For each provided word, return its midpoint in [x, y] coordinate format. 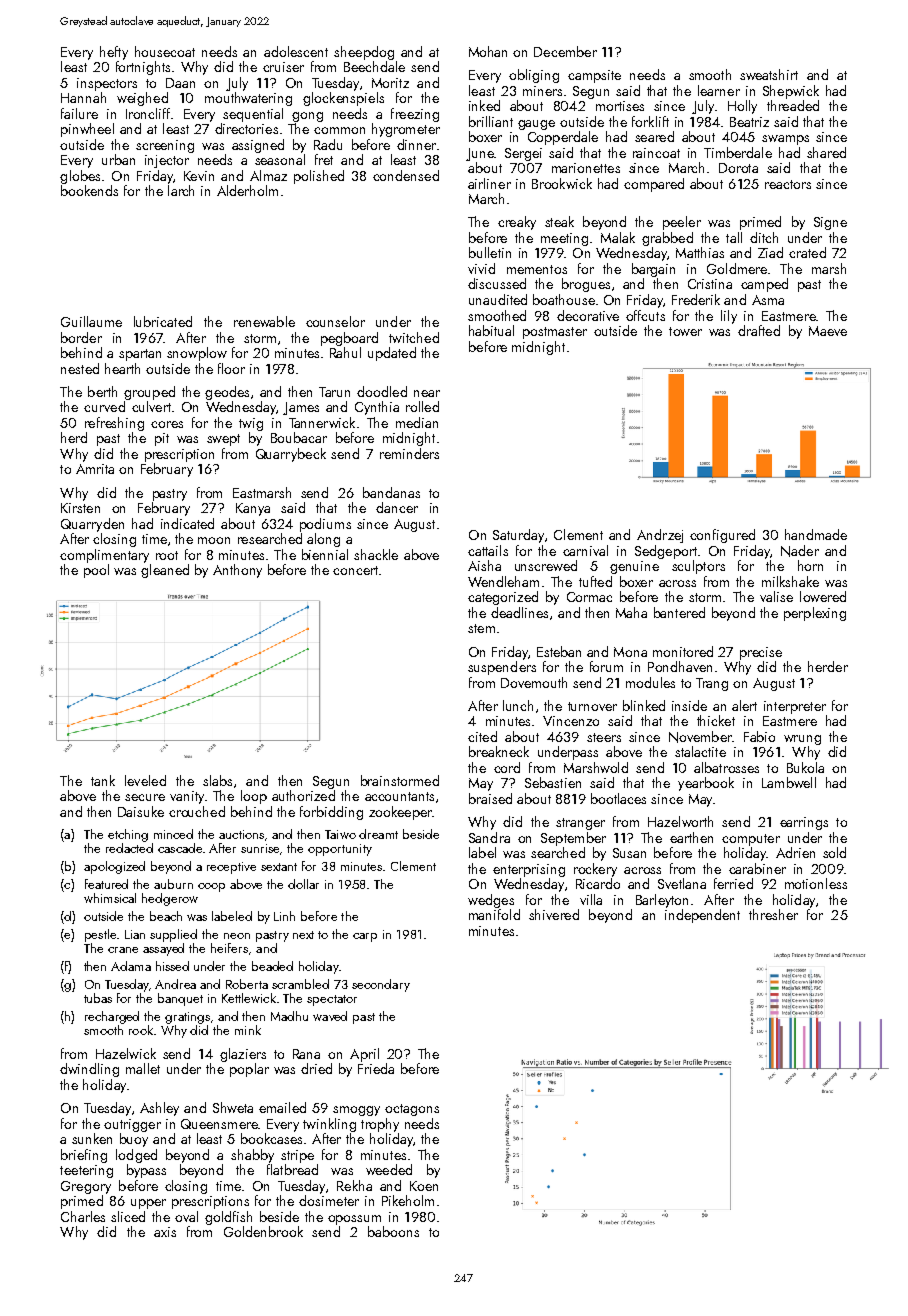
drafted [759, 330]
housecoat [165, 51]
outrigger [132, 1125]
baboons [393, 1231]
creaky [517, 223]
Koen [424, 1186]
